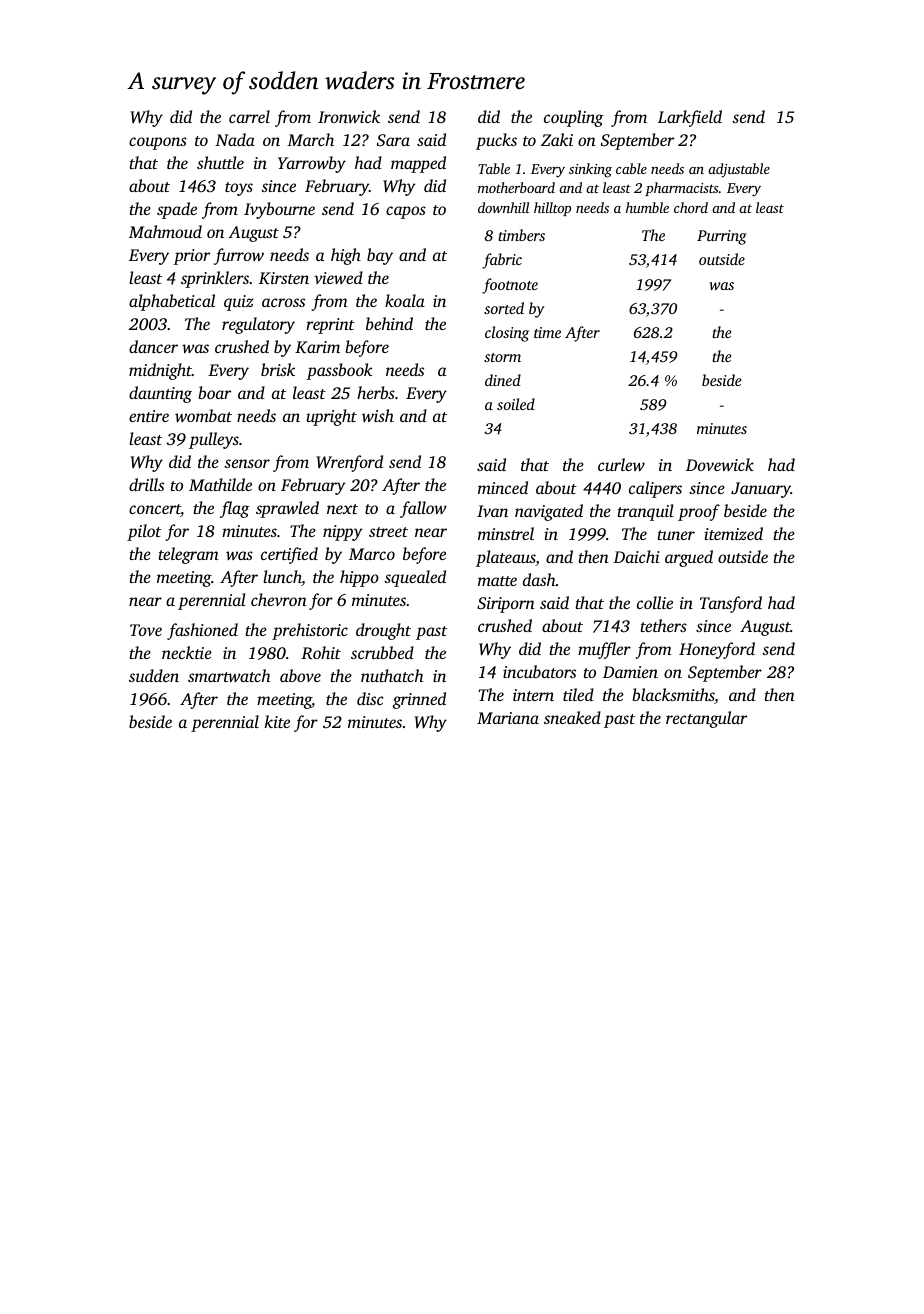 The width and height of the screenshot is (924, 1314). I want to click on wish, so click(378, 415).
